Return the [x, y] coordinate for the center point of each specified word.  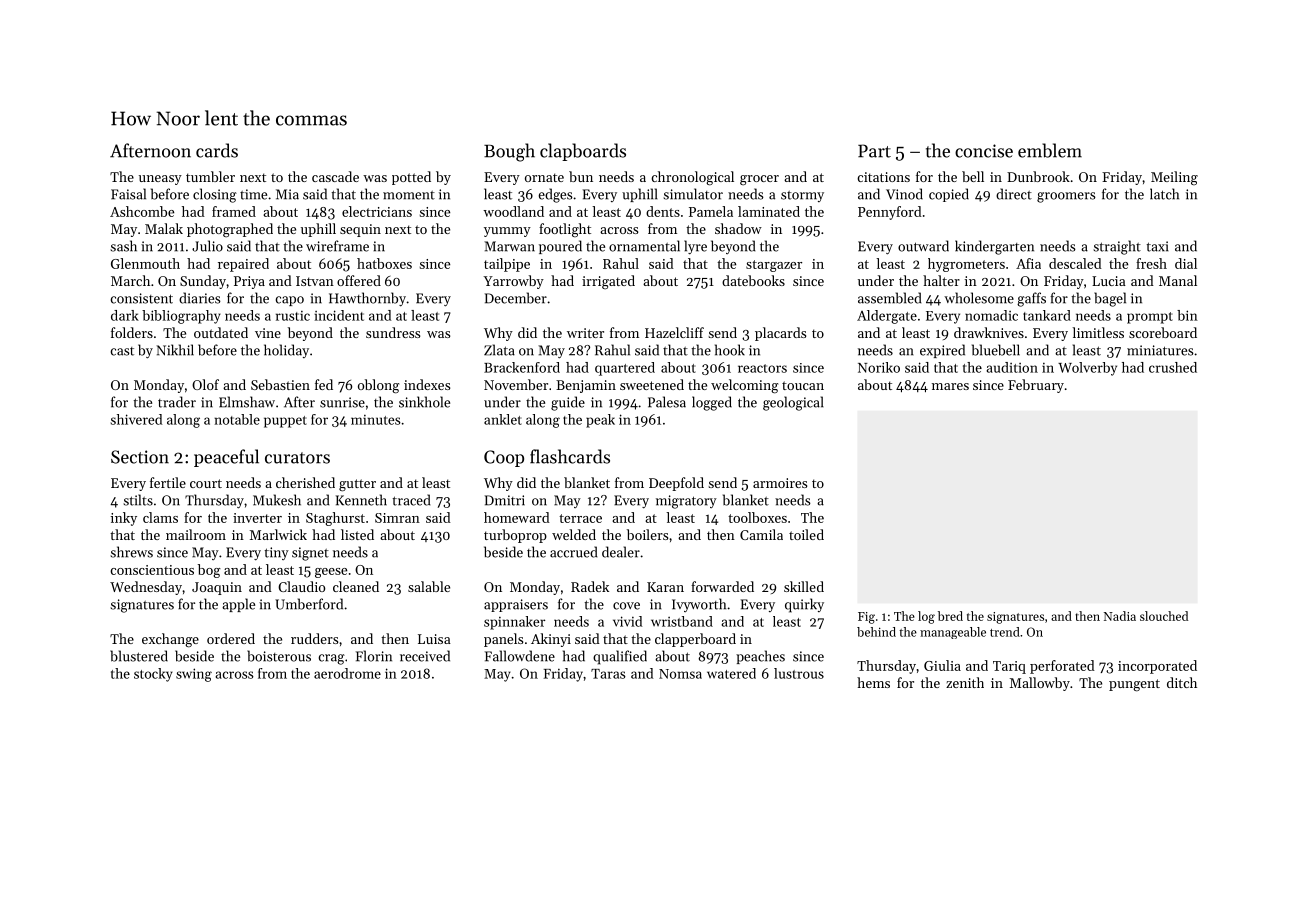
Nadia [1120, 616]
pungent [1134, 685]
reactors [762, 368]
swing [194, 675]
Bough [509, 152]
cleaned [356, 586]
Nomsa [680, 674]
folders [132, 332]
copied [949, 195]
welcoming [744, 386]
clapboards [583, 152]
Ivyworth [699, 605]
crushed [1173, 367]
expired [942, 351]
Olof [205, 384]
